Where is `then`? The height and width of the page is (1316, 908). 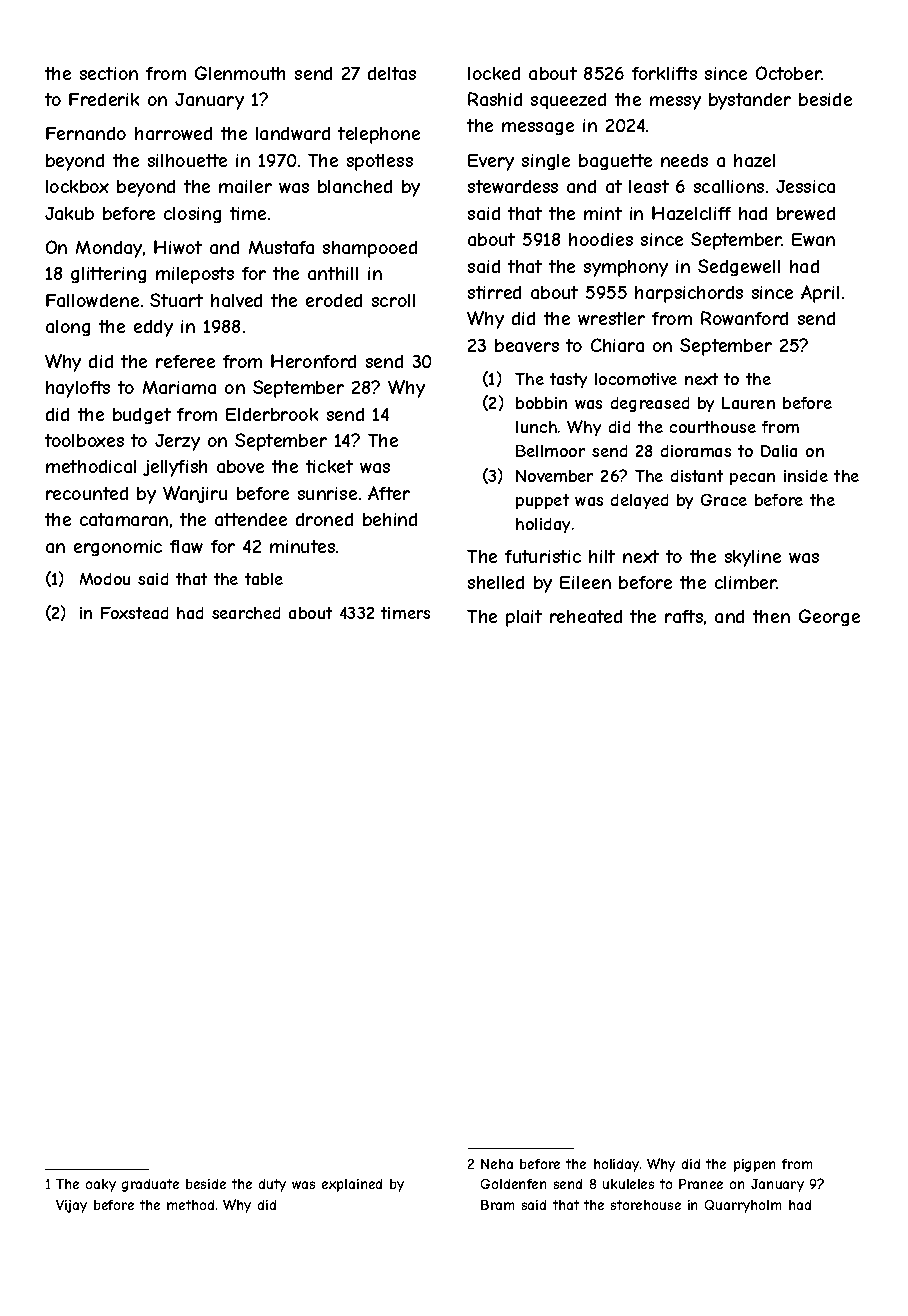
then is located at coordinates (771, 616).
